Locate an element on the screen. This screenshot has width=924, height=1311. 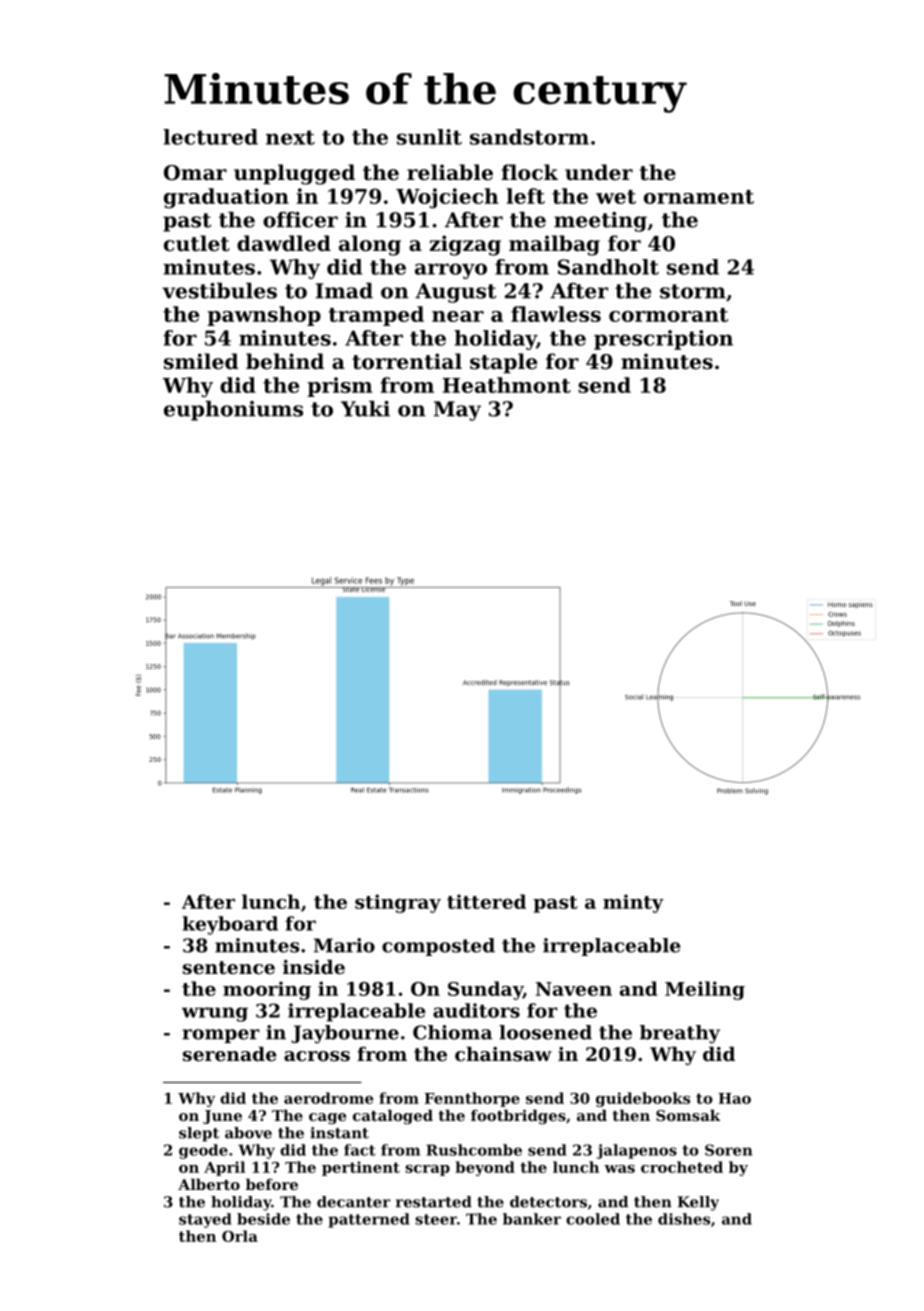
sunlit is located at coordinates (429, 137).
